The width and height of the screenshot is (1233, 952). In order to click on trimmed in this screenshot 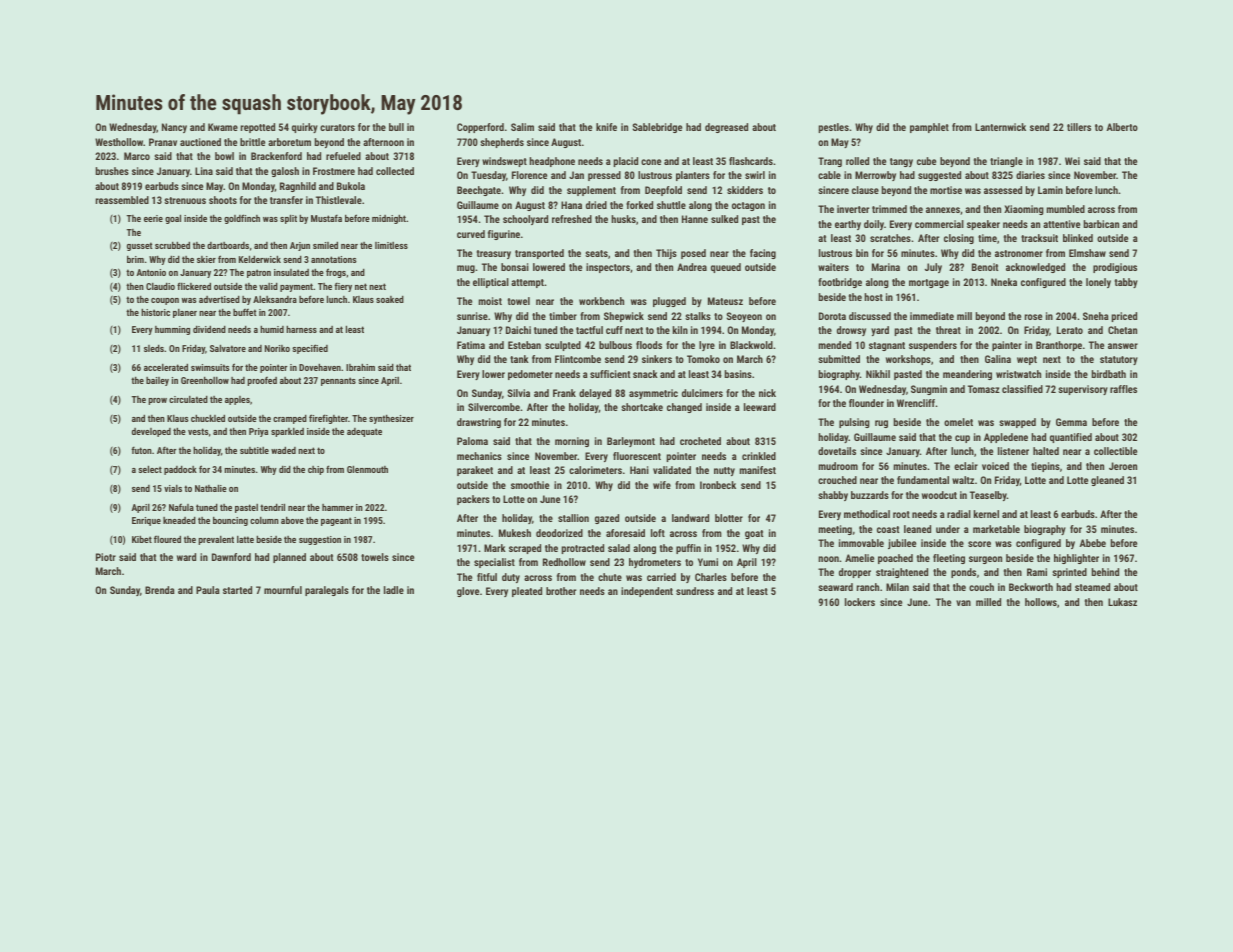, I will do `click(889, 209)`.
